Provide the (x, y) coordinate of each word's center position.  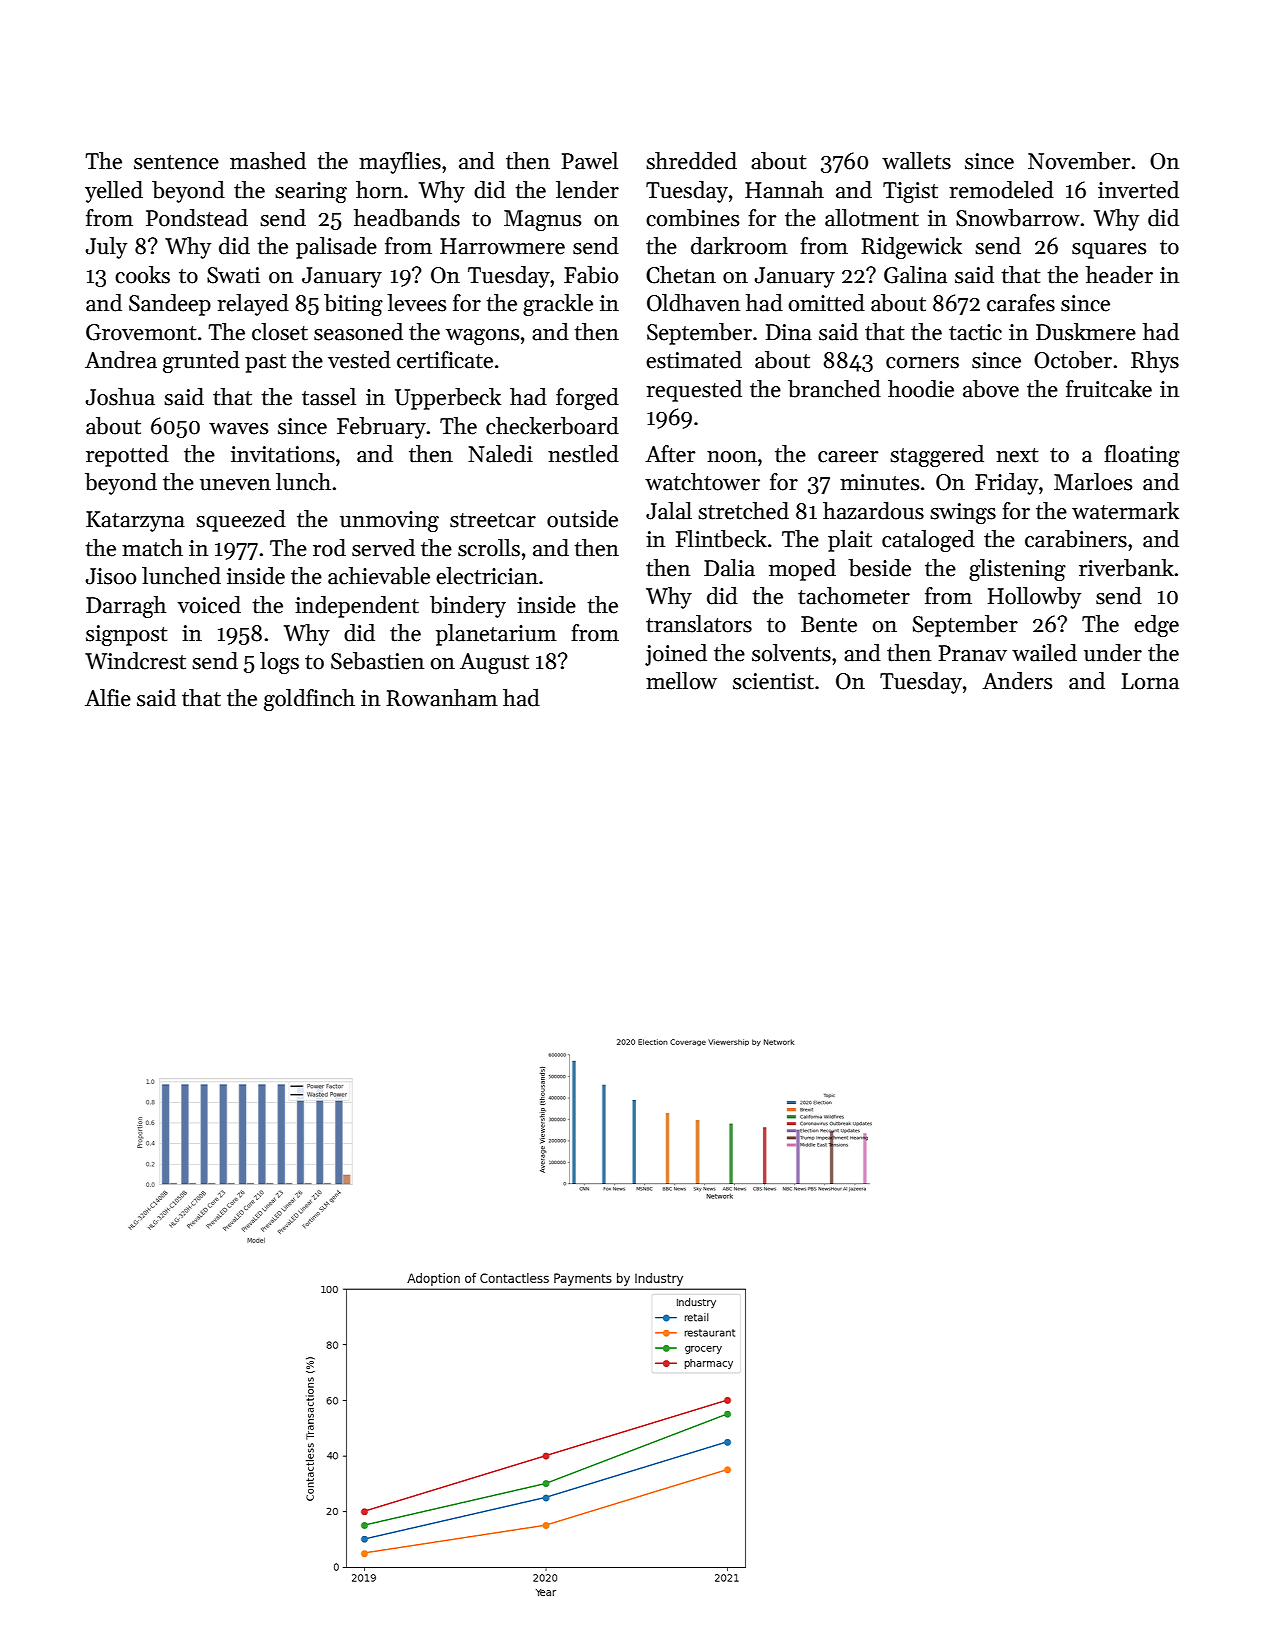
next (1017, 455)
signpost (127, 635)
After (670, 454)
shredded (691, 161)
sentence (176, 162)
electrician (487, 576)
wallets (916, 161)
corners (922, 363)
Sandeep (170, 305)
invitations (283, 454)
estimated (694, 360)
